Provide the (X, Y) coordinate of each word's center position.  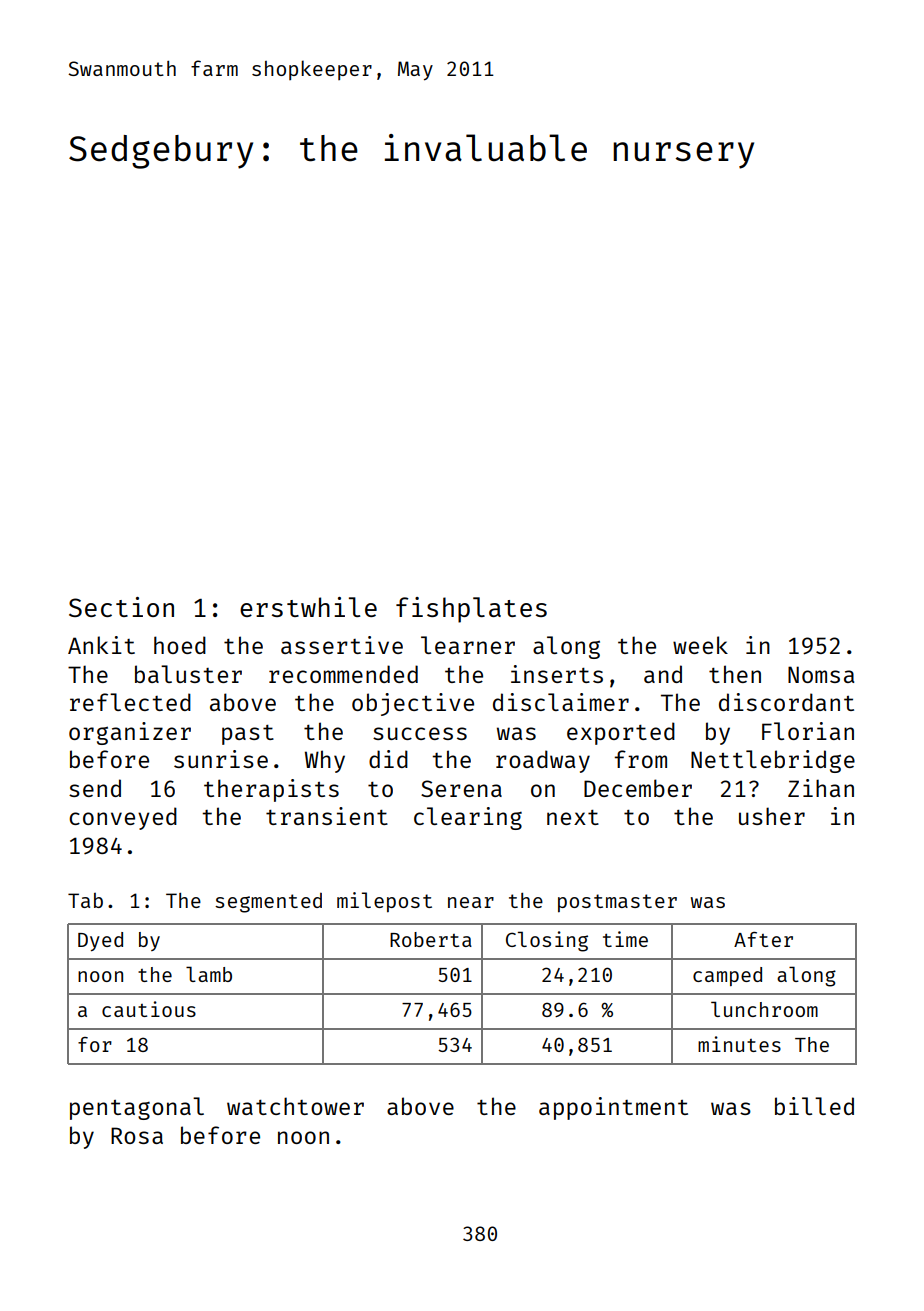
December (638, 788)
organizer (130, 733)
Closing (547, 941)
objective (413, 704)
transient (327, 816)
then (735, 674)
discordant (786, 702)
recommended (343, 674)
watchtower (295, 1106)
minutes (739, 1044)
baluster (188, 674)
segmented (268, 903)
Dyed (100, 941)
